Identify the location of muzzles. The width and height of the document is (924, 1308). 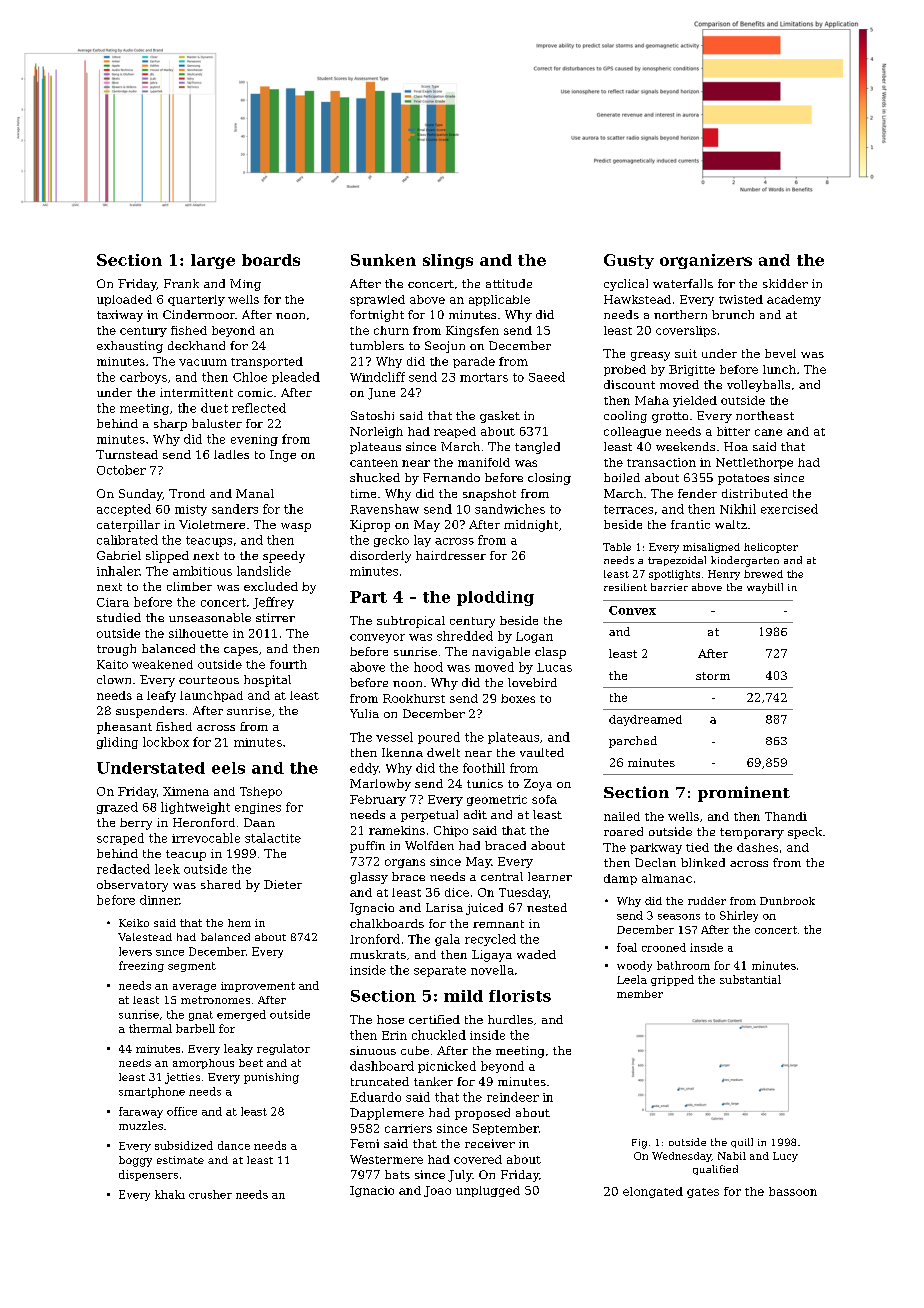
(141, 1125).
